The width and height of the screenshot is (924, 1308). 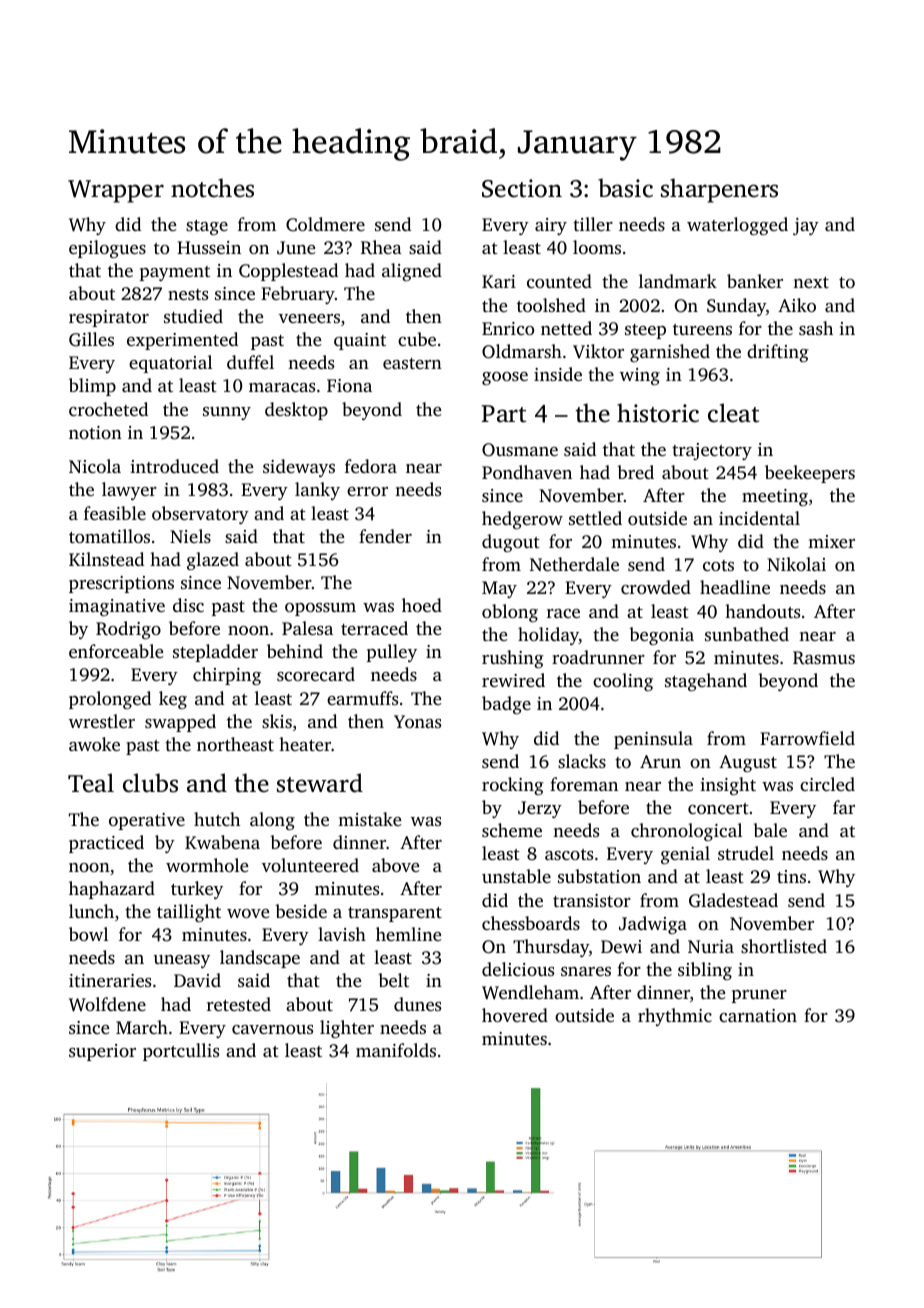 What do you see at coordinates (510, 613) in the screenshot?
I see `oblong` at bounding box center [510, 613].
